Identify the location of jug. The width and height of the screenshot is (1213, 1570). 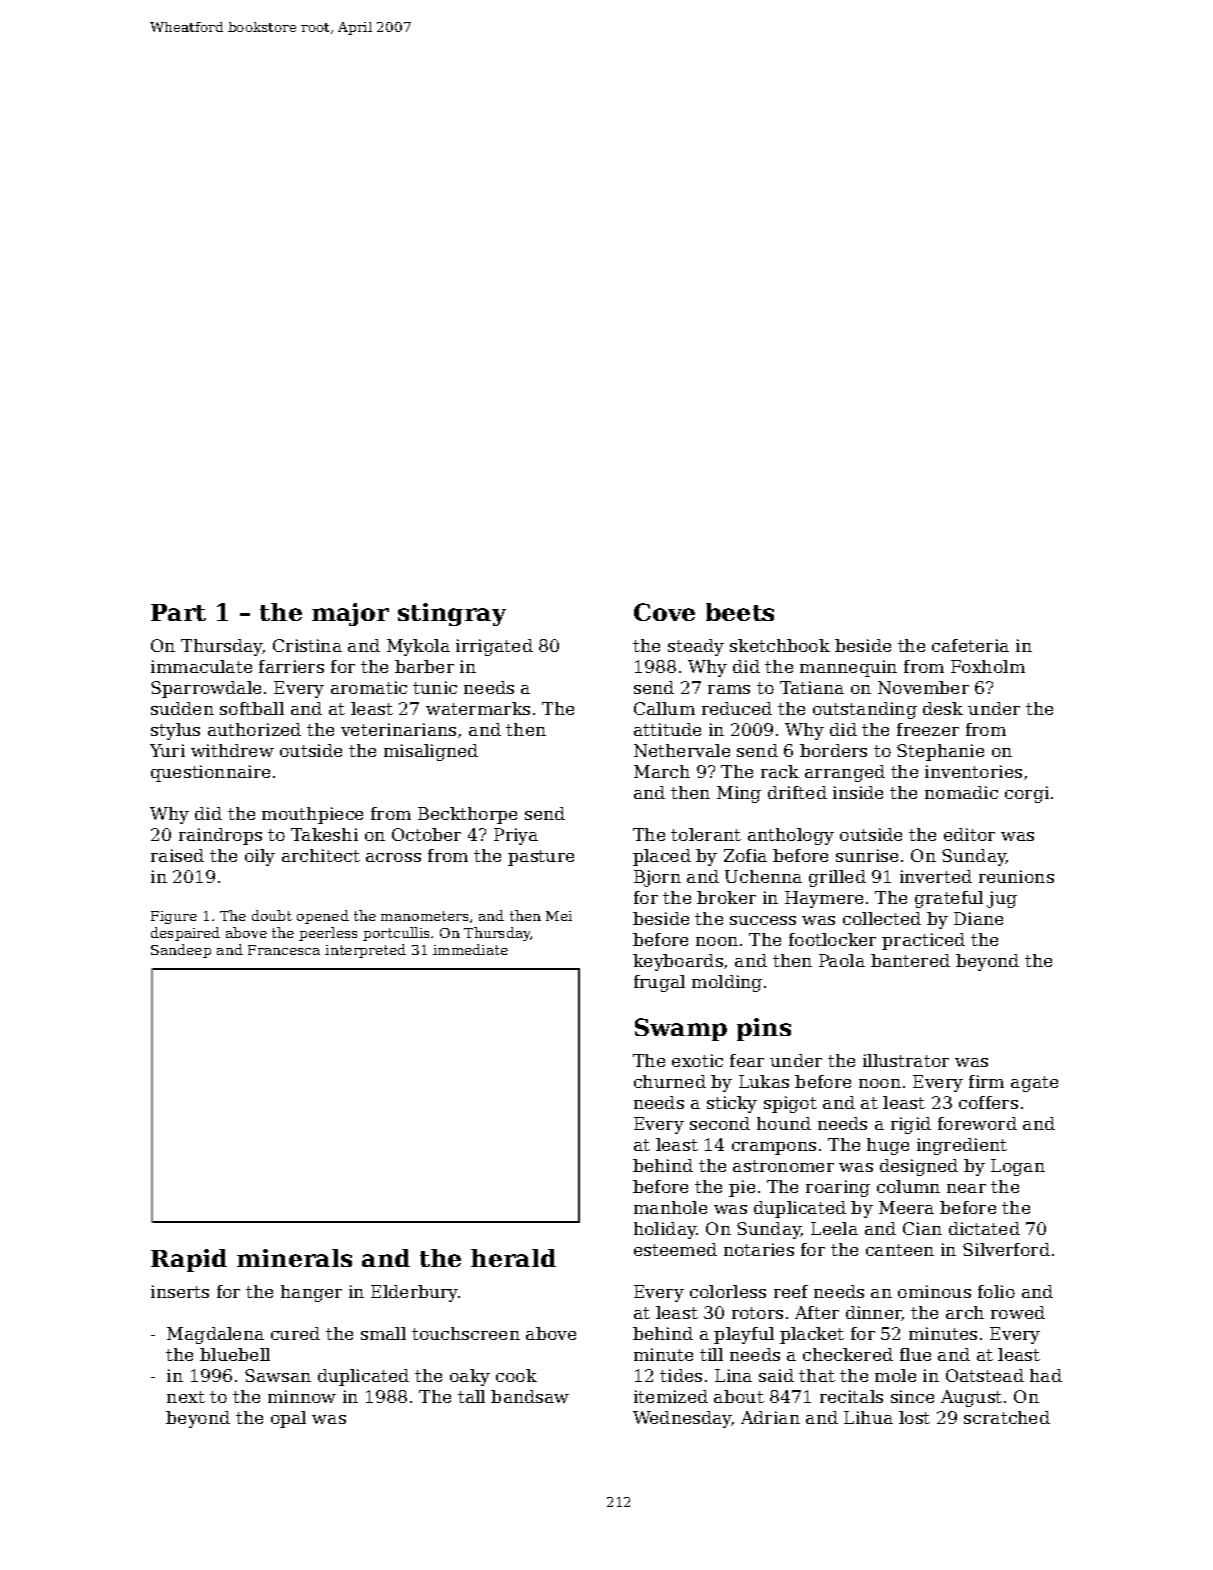
(1002, 899).
